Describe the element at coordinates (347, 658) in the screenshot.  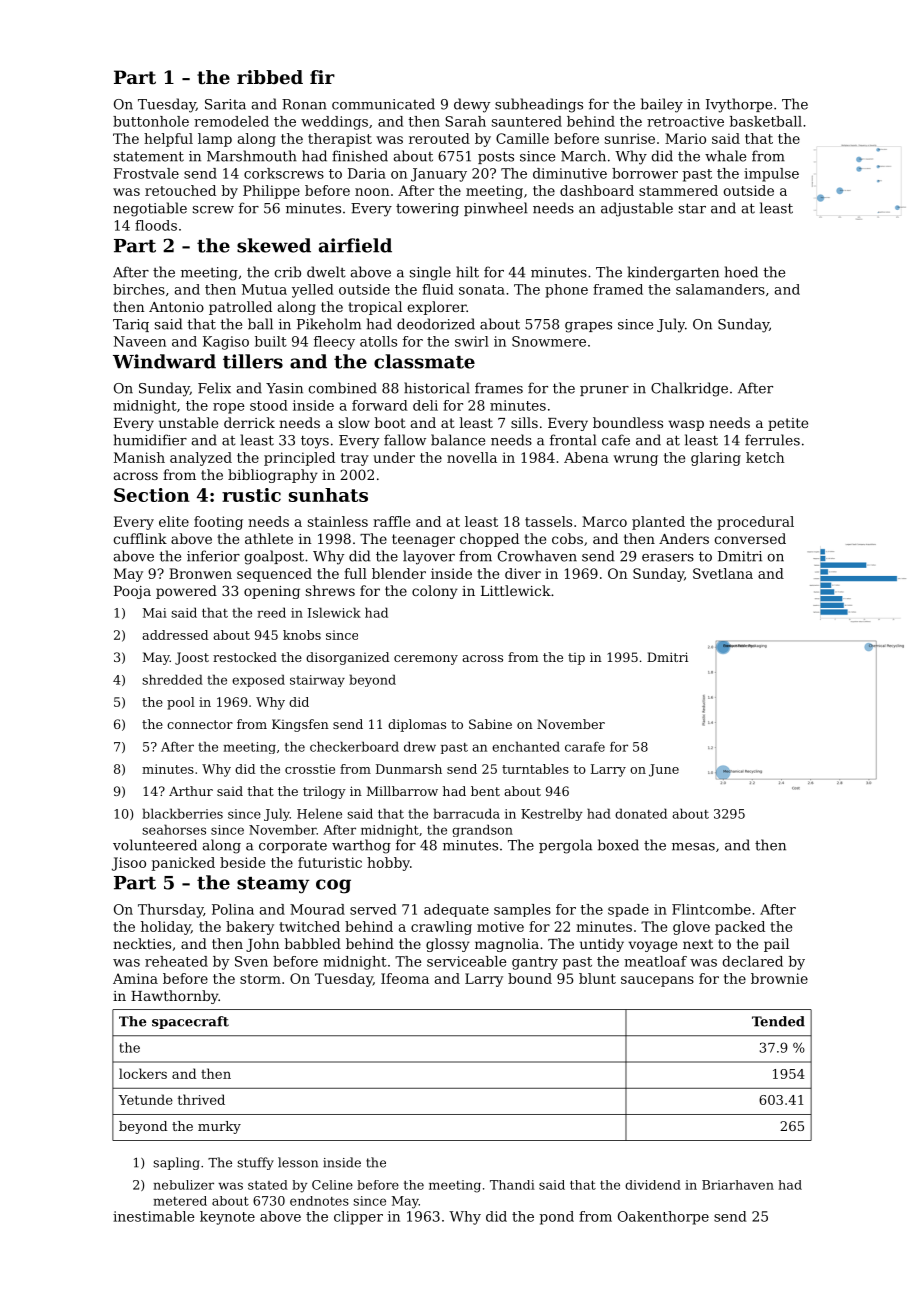
I see `disorganized` at that location.
